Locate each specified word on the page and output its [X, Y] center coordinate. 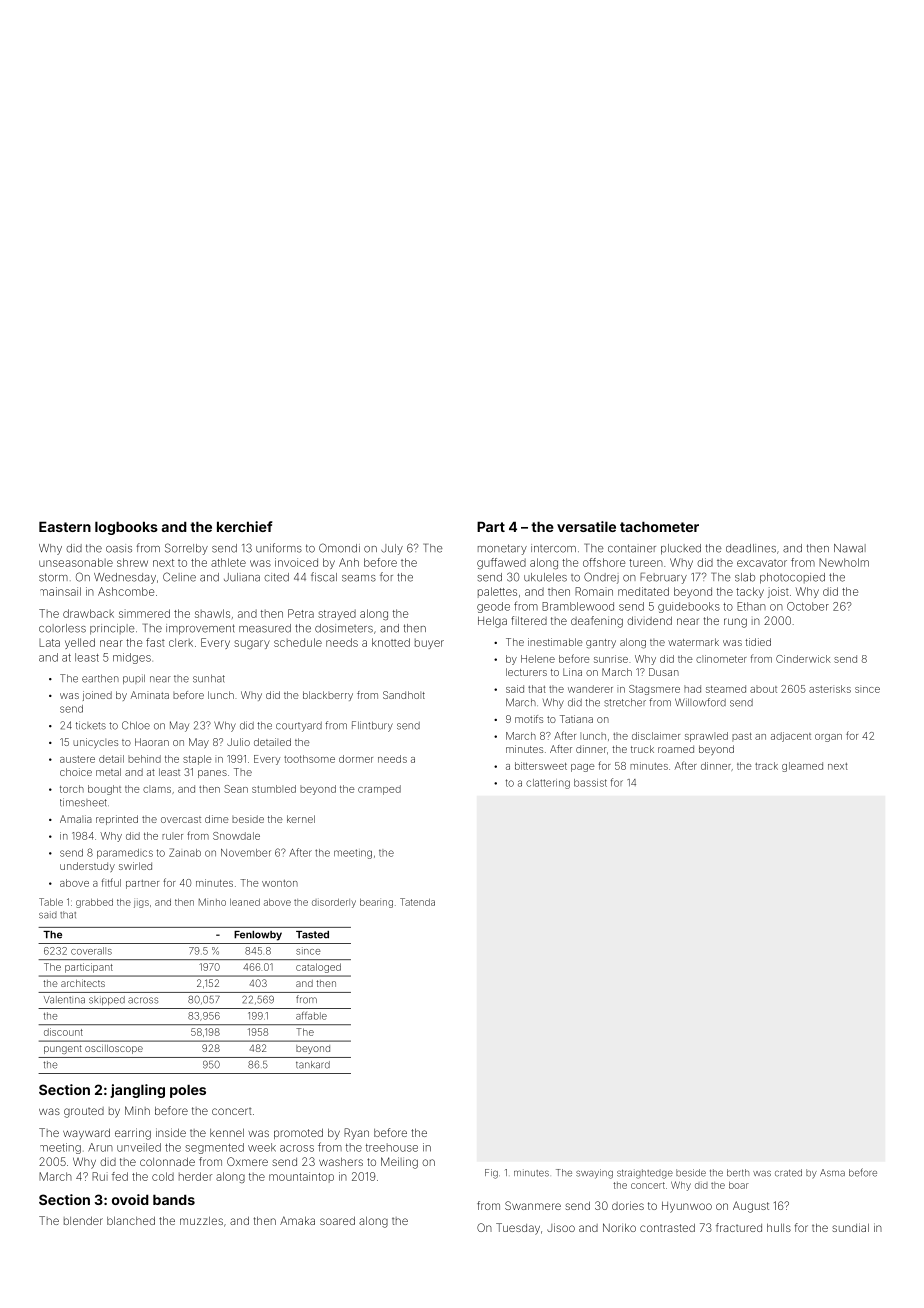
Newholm [844, 562]
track [766, 766]
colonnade [167, 1161]
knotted [391, 642]
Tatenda [417, 902]
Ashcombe [126, 591]
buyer [429, 644]
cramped [379, 790]
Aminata [149, 695]
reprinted [117, 820]
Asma [832, 1173]
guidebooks [689, 607]
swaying [594, 1174]
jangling [137, 1091]
